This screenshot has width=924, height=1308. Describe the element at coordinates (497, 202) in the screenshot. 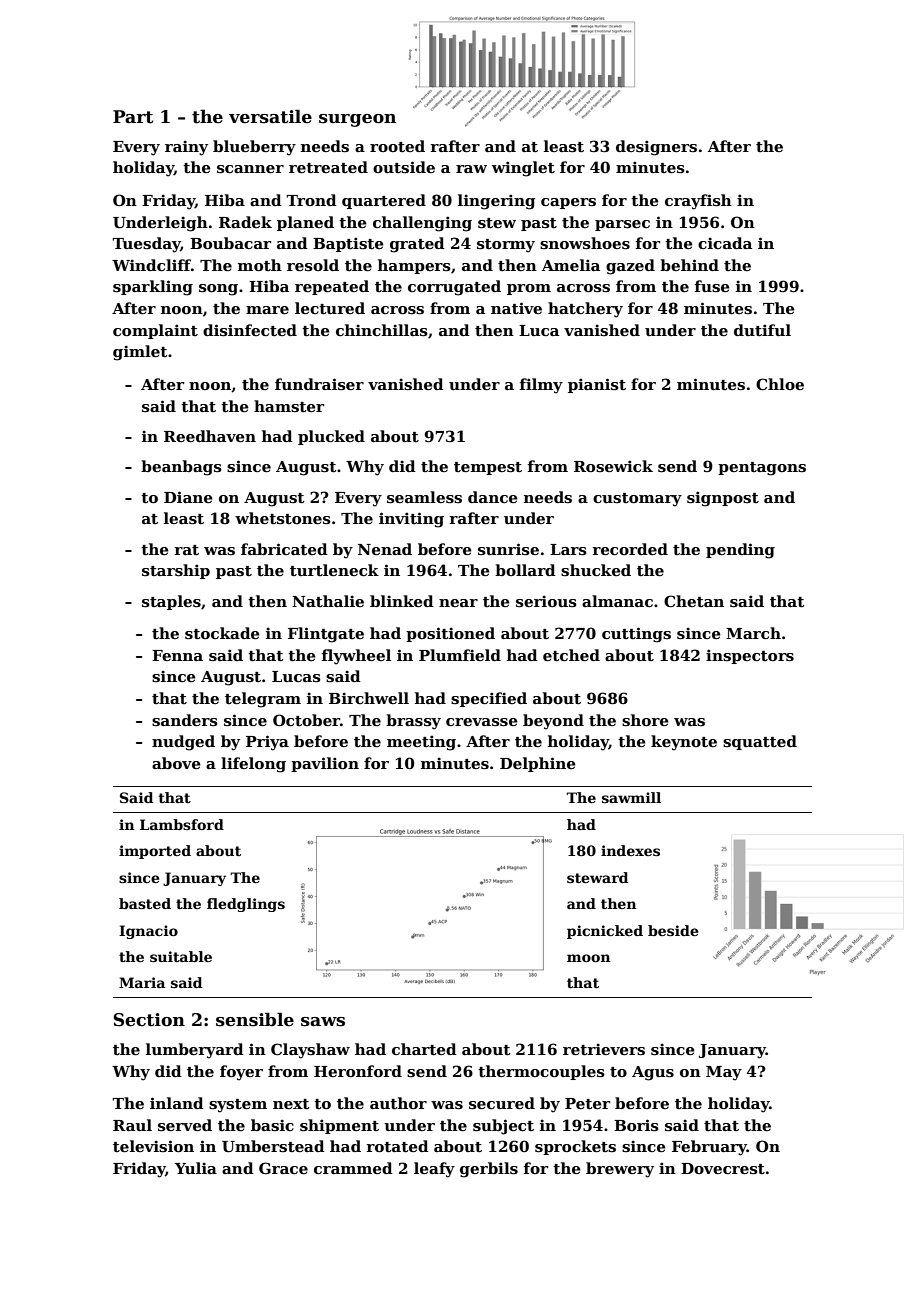

I see `lingering` at that location.
